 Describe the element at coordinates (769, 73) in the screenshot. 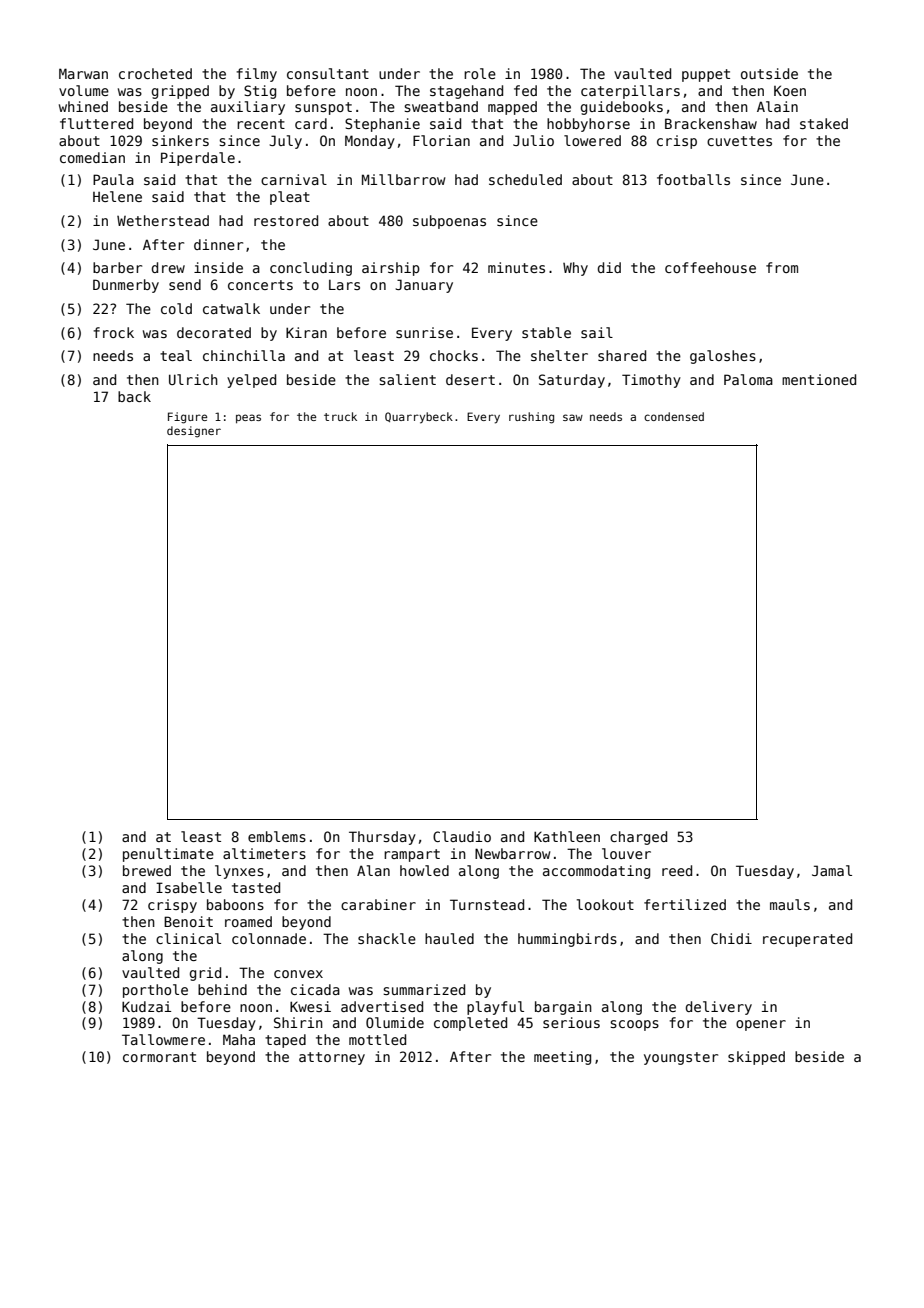

I see `outside` at that location.
